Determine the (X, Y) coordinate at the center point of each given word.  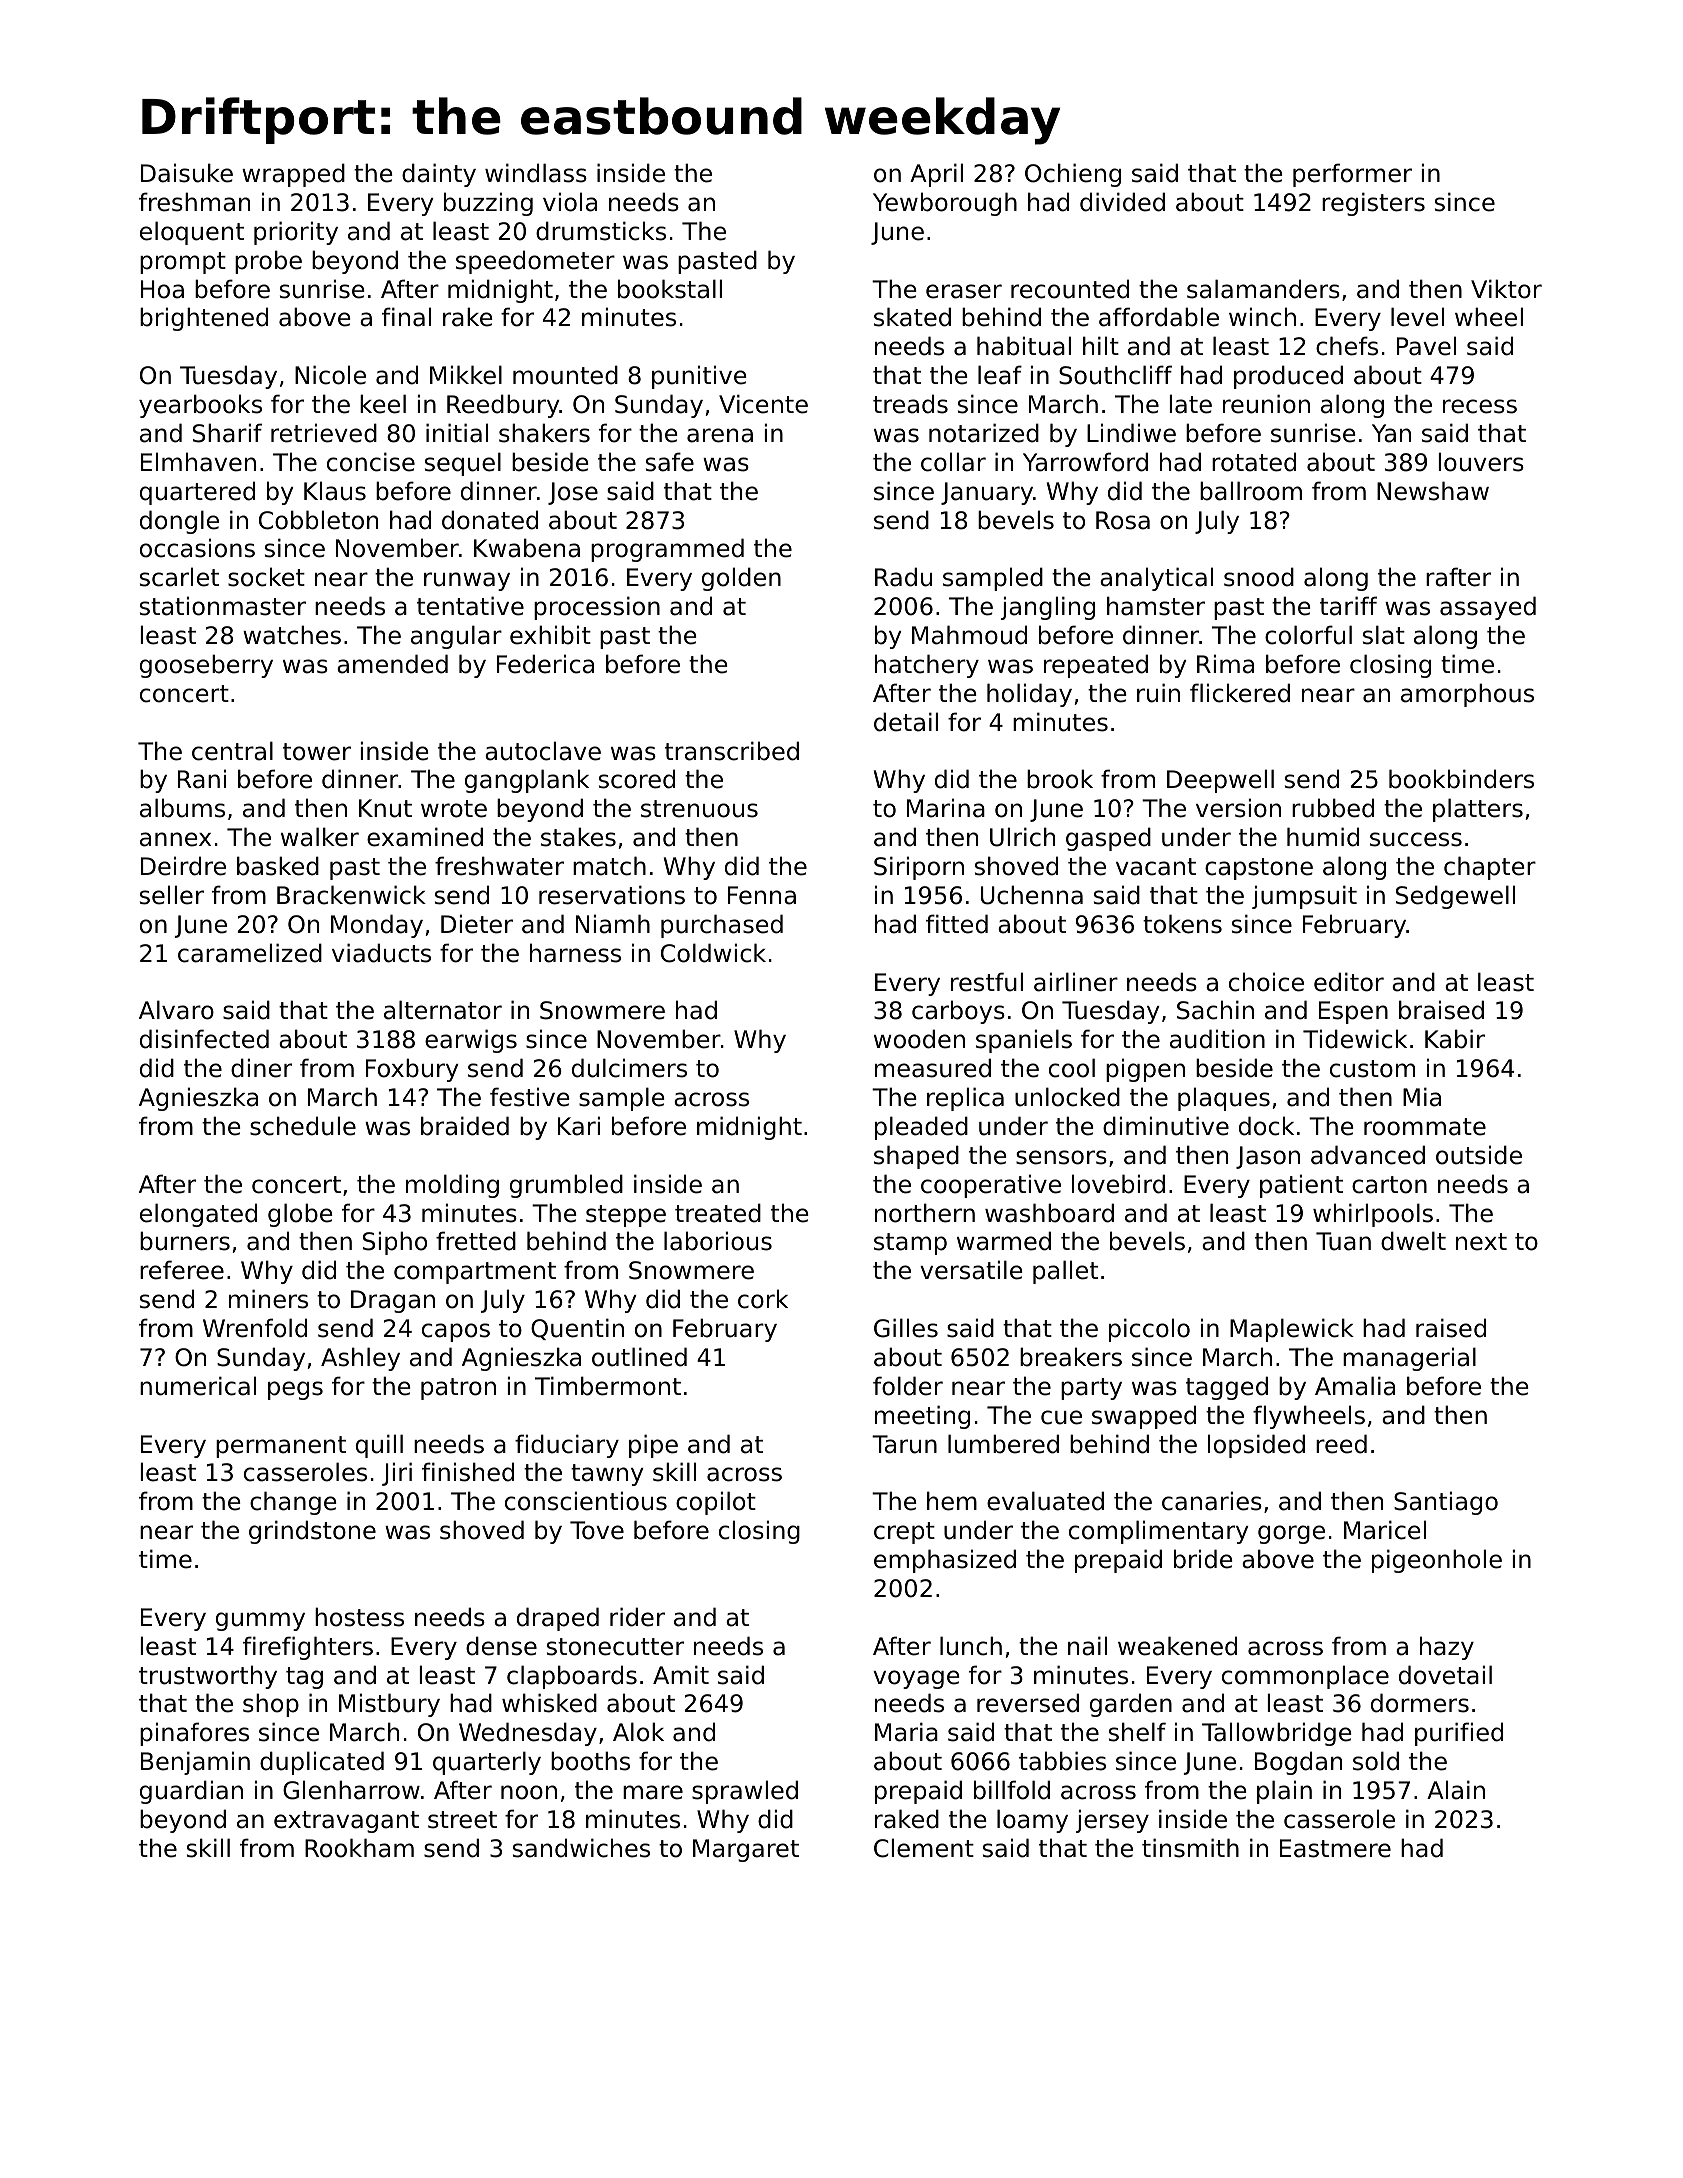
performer (1352, 175)
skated (912, 317)
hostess (359, 1617)
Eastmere (1335, 1848)
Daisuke (187, 173)
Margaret (746, 1850)
